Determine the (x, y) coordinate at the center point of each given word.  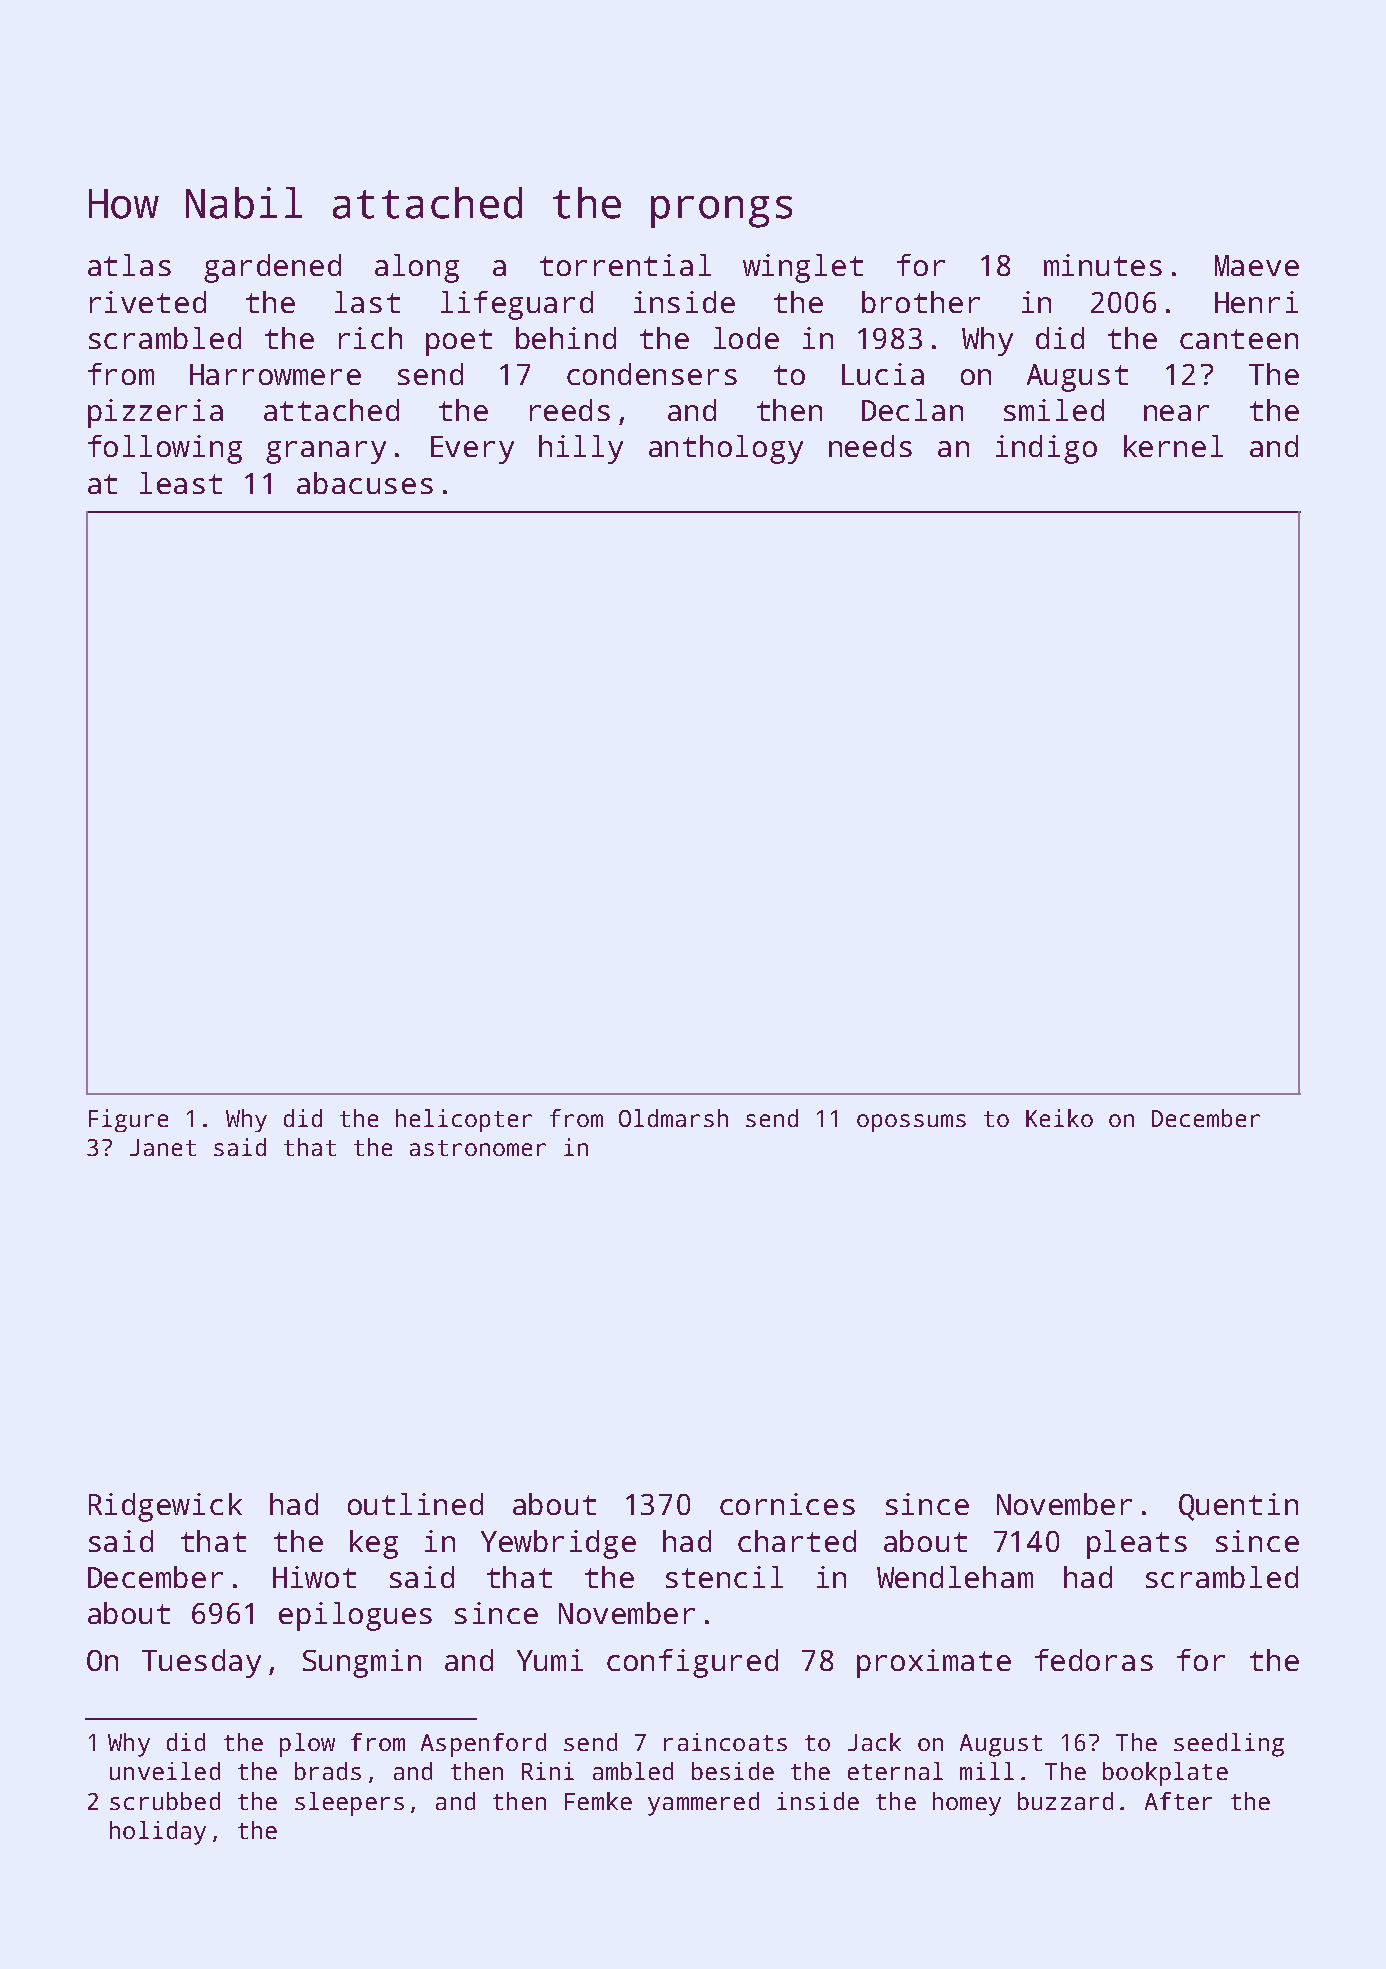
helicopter (464, 1120)
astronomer (478, 1148)
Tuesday (201, 1663)
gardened (272, 268)
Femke (598, 1801)
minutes (1103, 265)
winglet (803, 268)
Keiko (1059, 1118)
